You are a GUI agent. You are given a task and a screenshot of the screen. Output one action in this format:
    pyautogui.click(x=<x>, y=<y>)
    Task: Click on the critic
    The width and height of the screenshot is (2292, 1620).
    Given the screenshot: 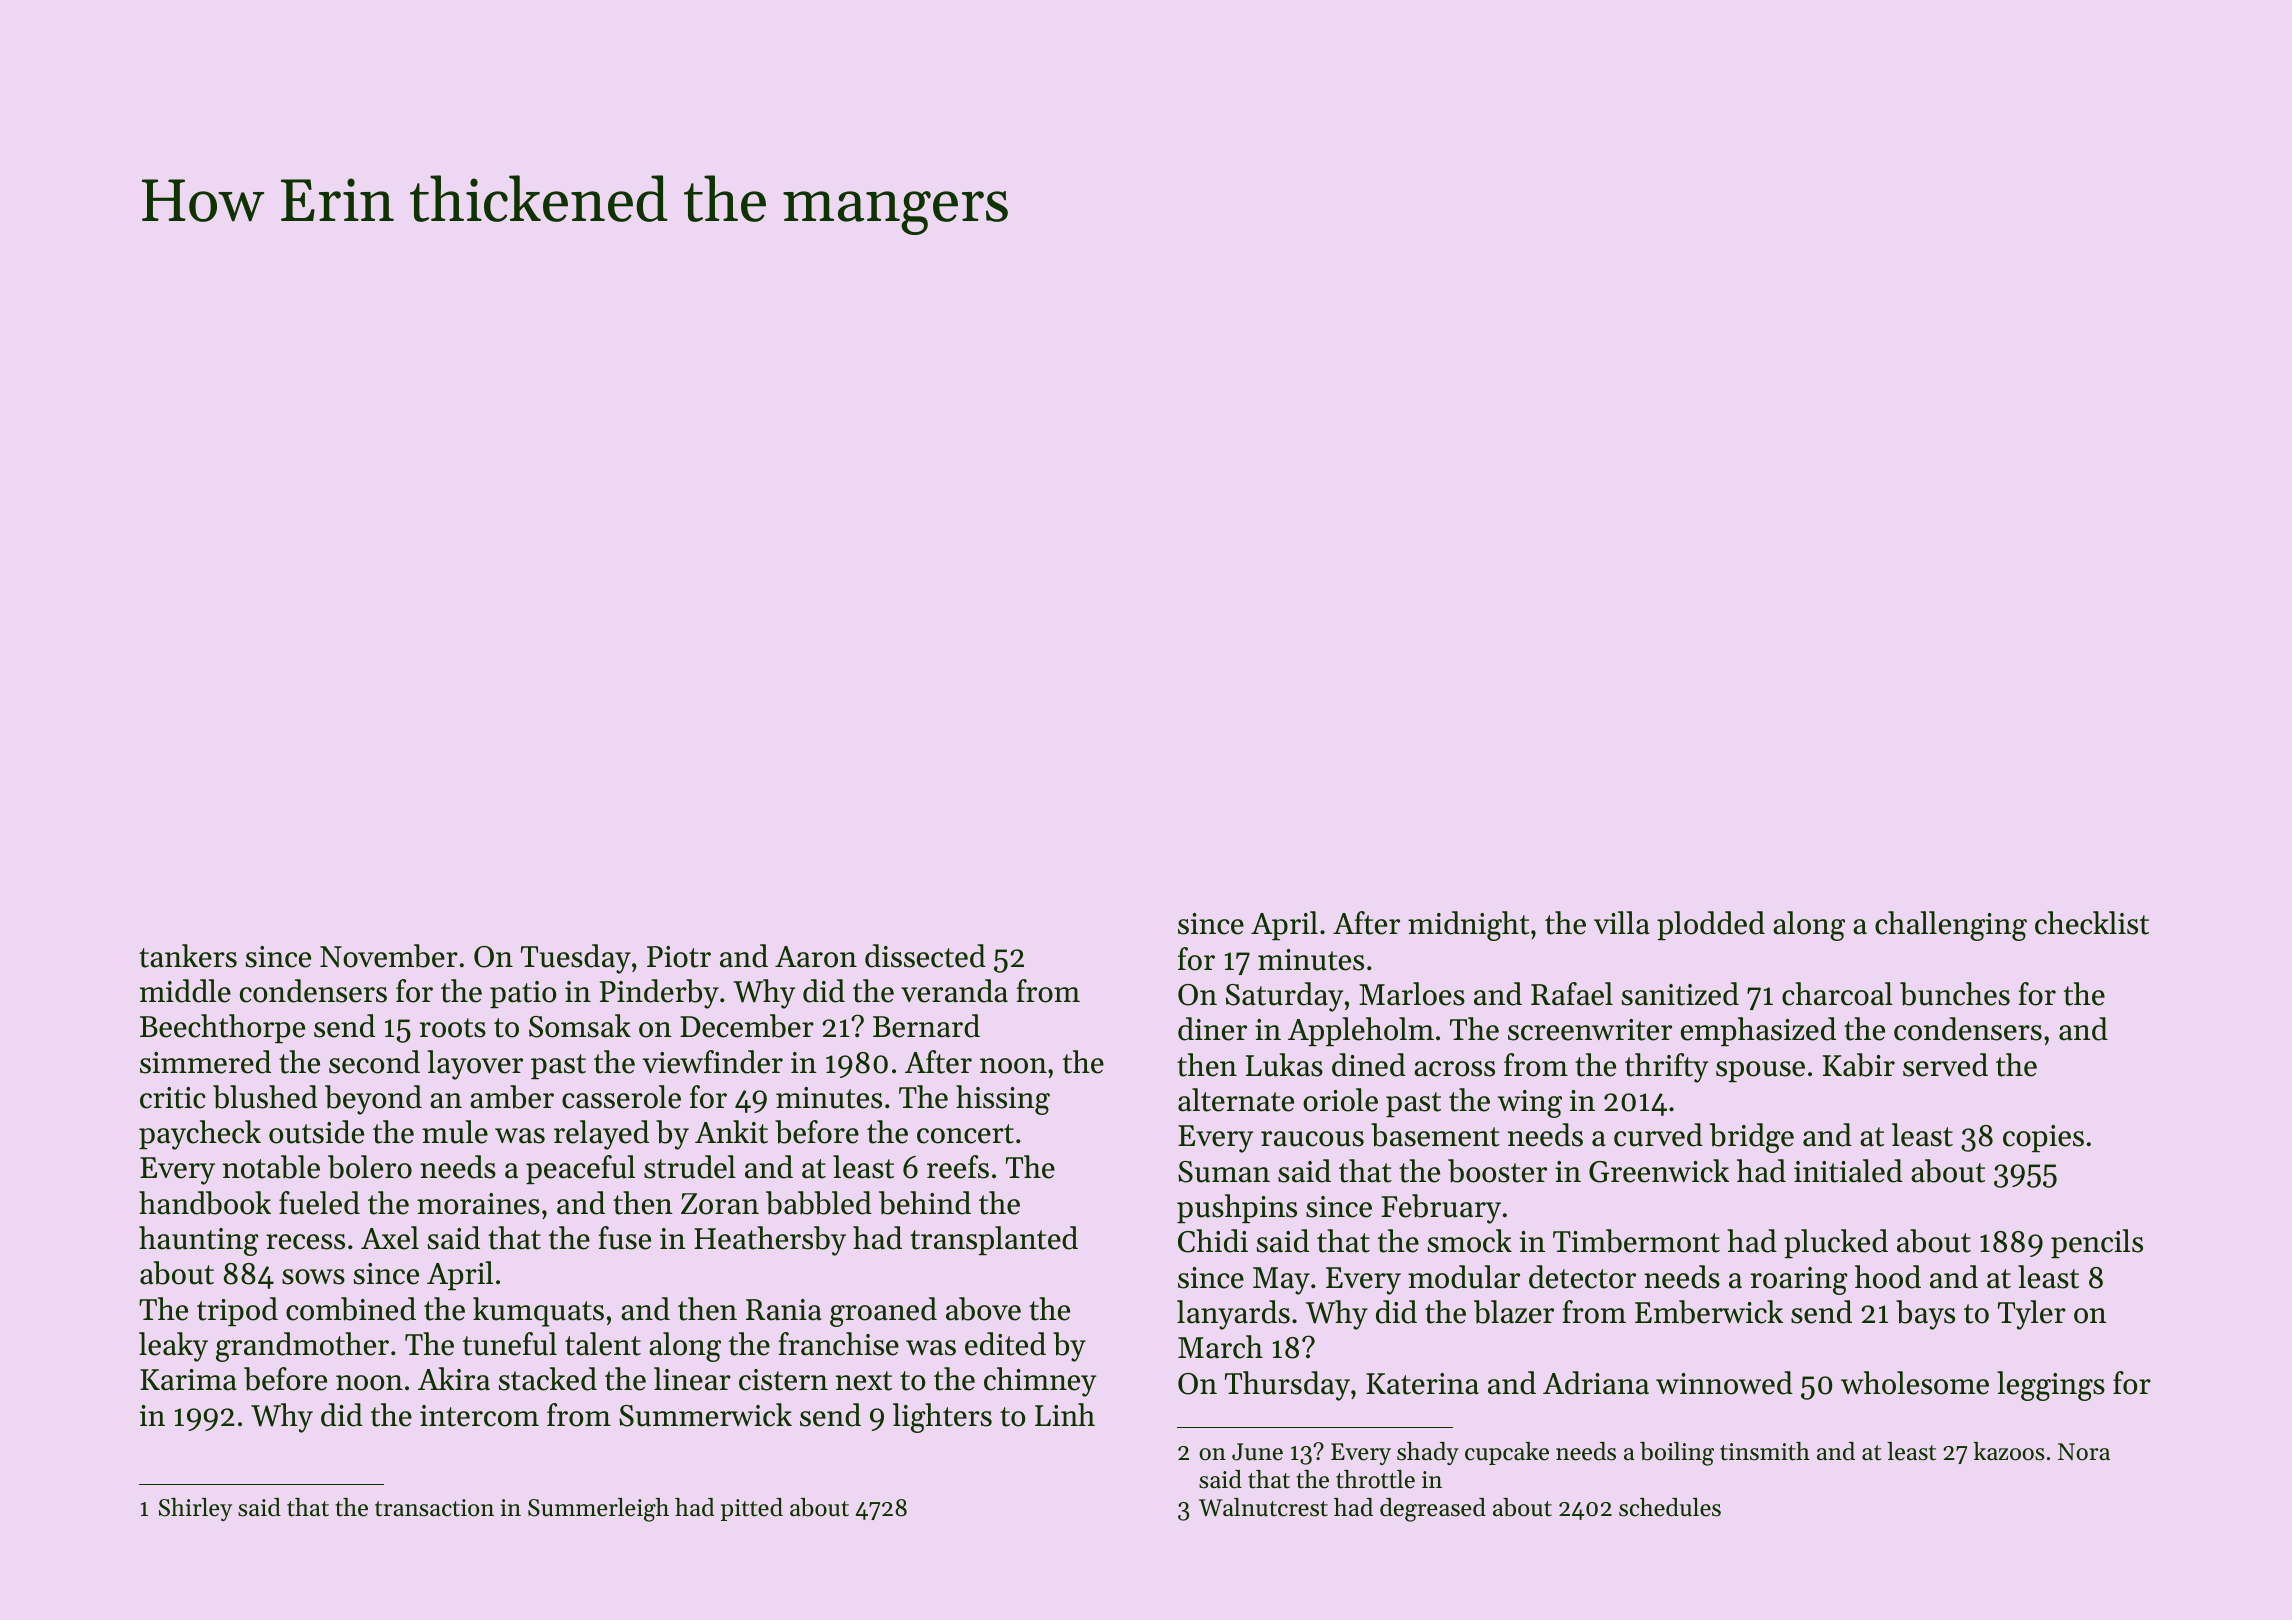 What is the action you would take?
    pyautogui.click(x=173, y=1098)
